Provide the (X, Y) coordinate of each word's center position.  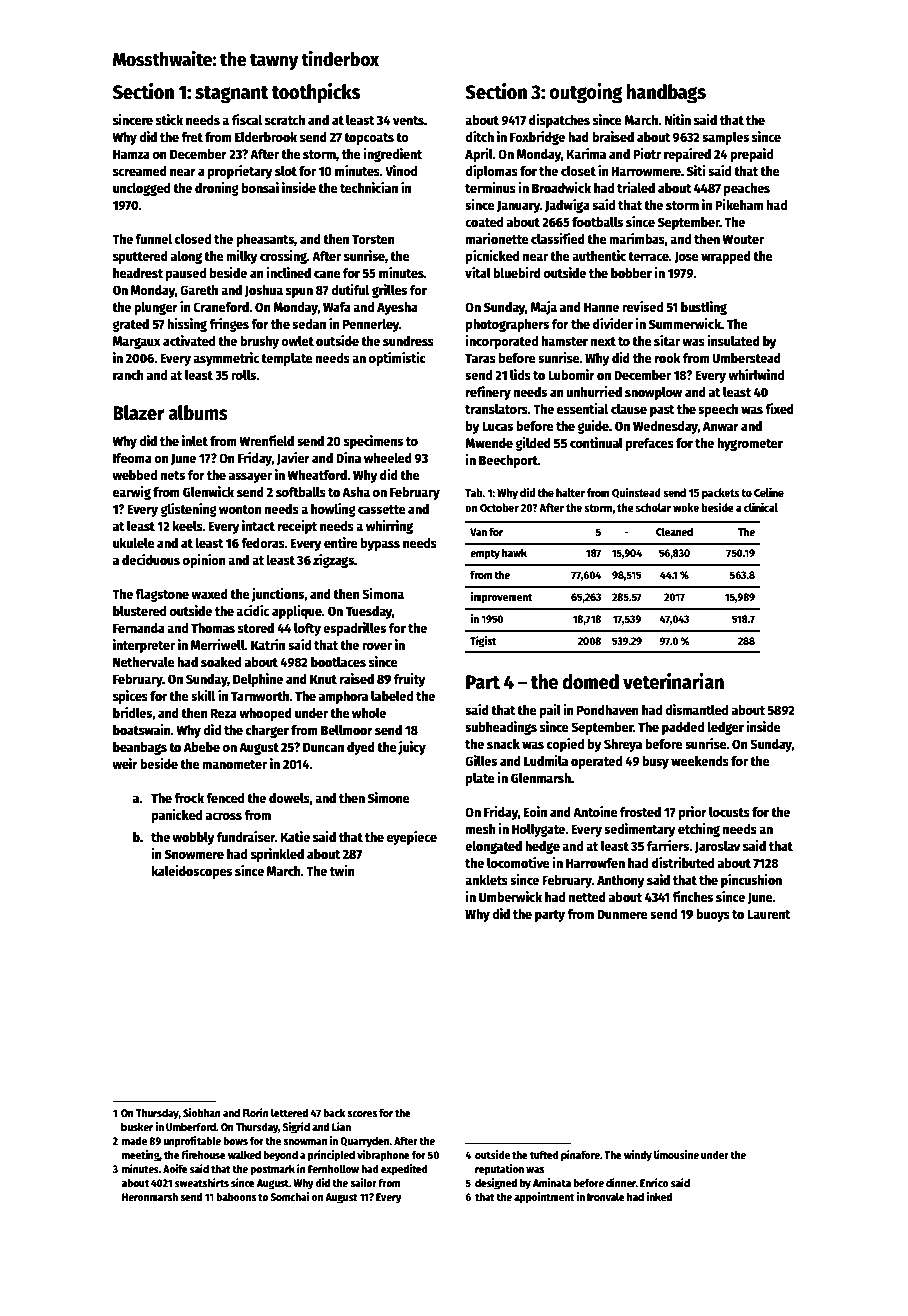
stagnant (231, 95)
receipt (297, 527)
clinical (761, 507)
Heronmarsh (150, 1197)
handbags (666, 94)
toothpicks (316, 93)
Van (478, 532)
